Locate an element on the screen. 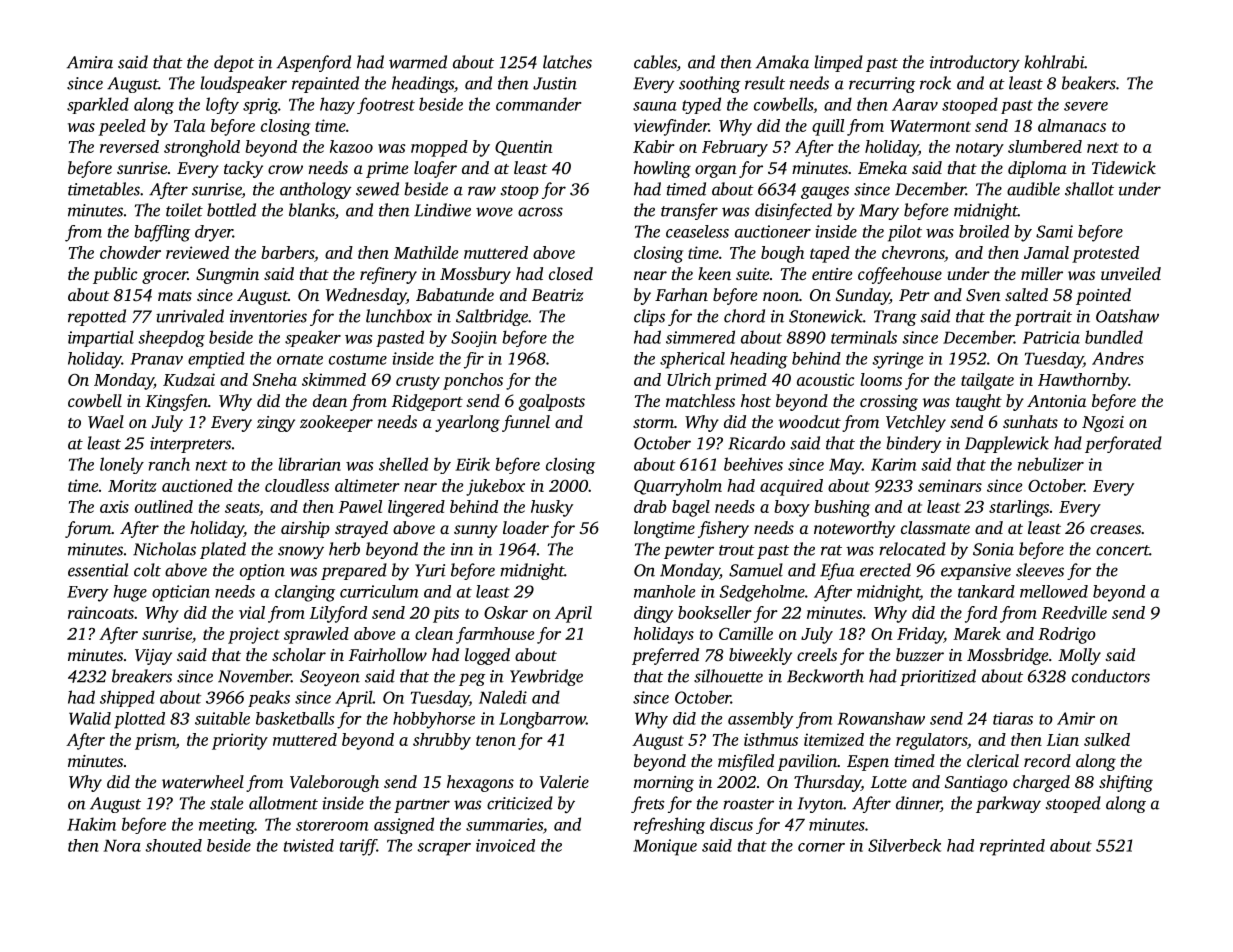 This screenshot has width=1233, height=952. warmed is located at coordinates (418, 62).
